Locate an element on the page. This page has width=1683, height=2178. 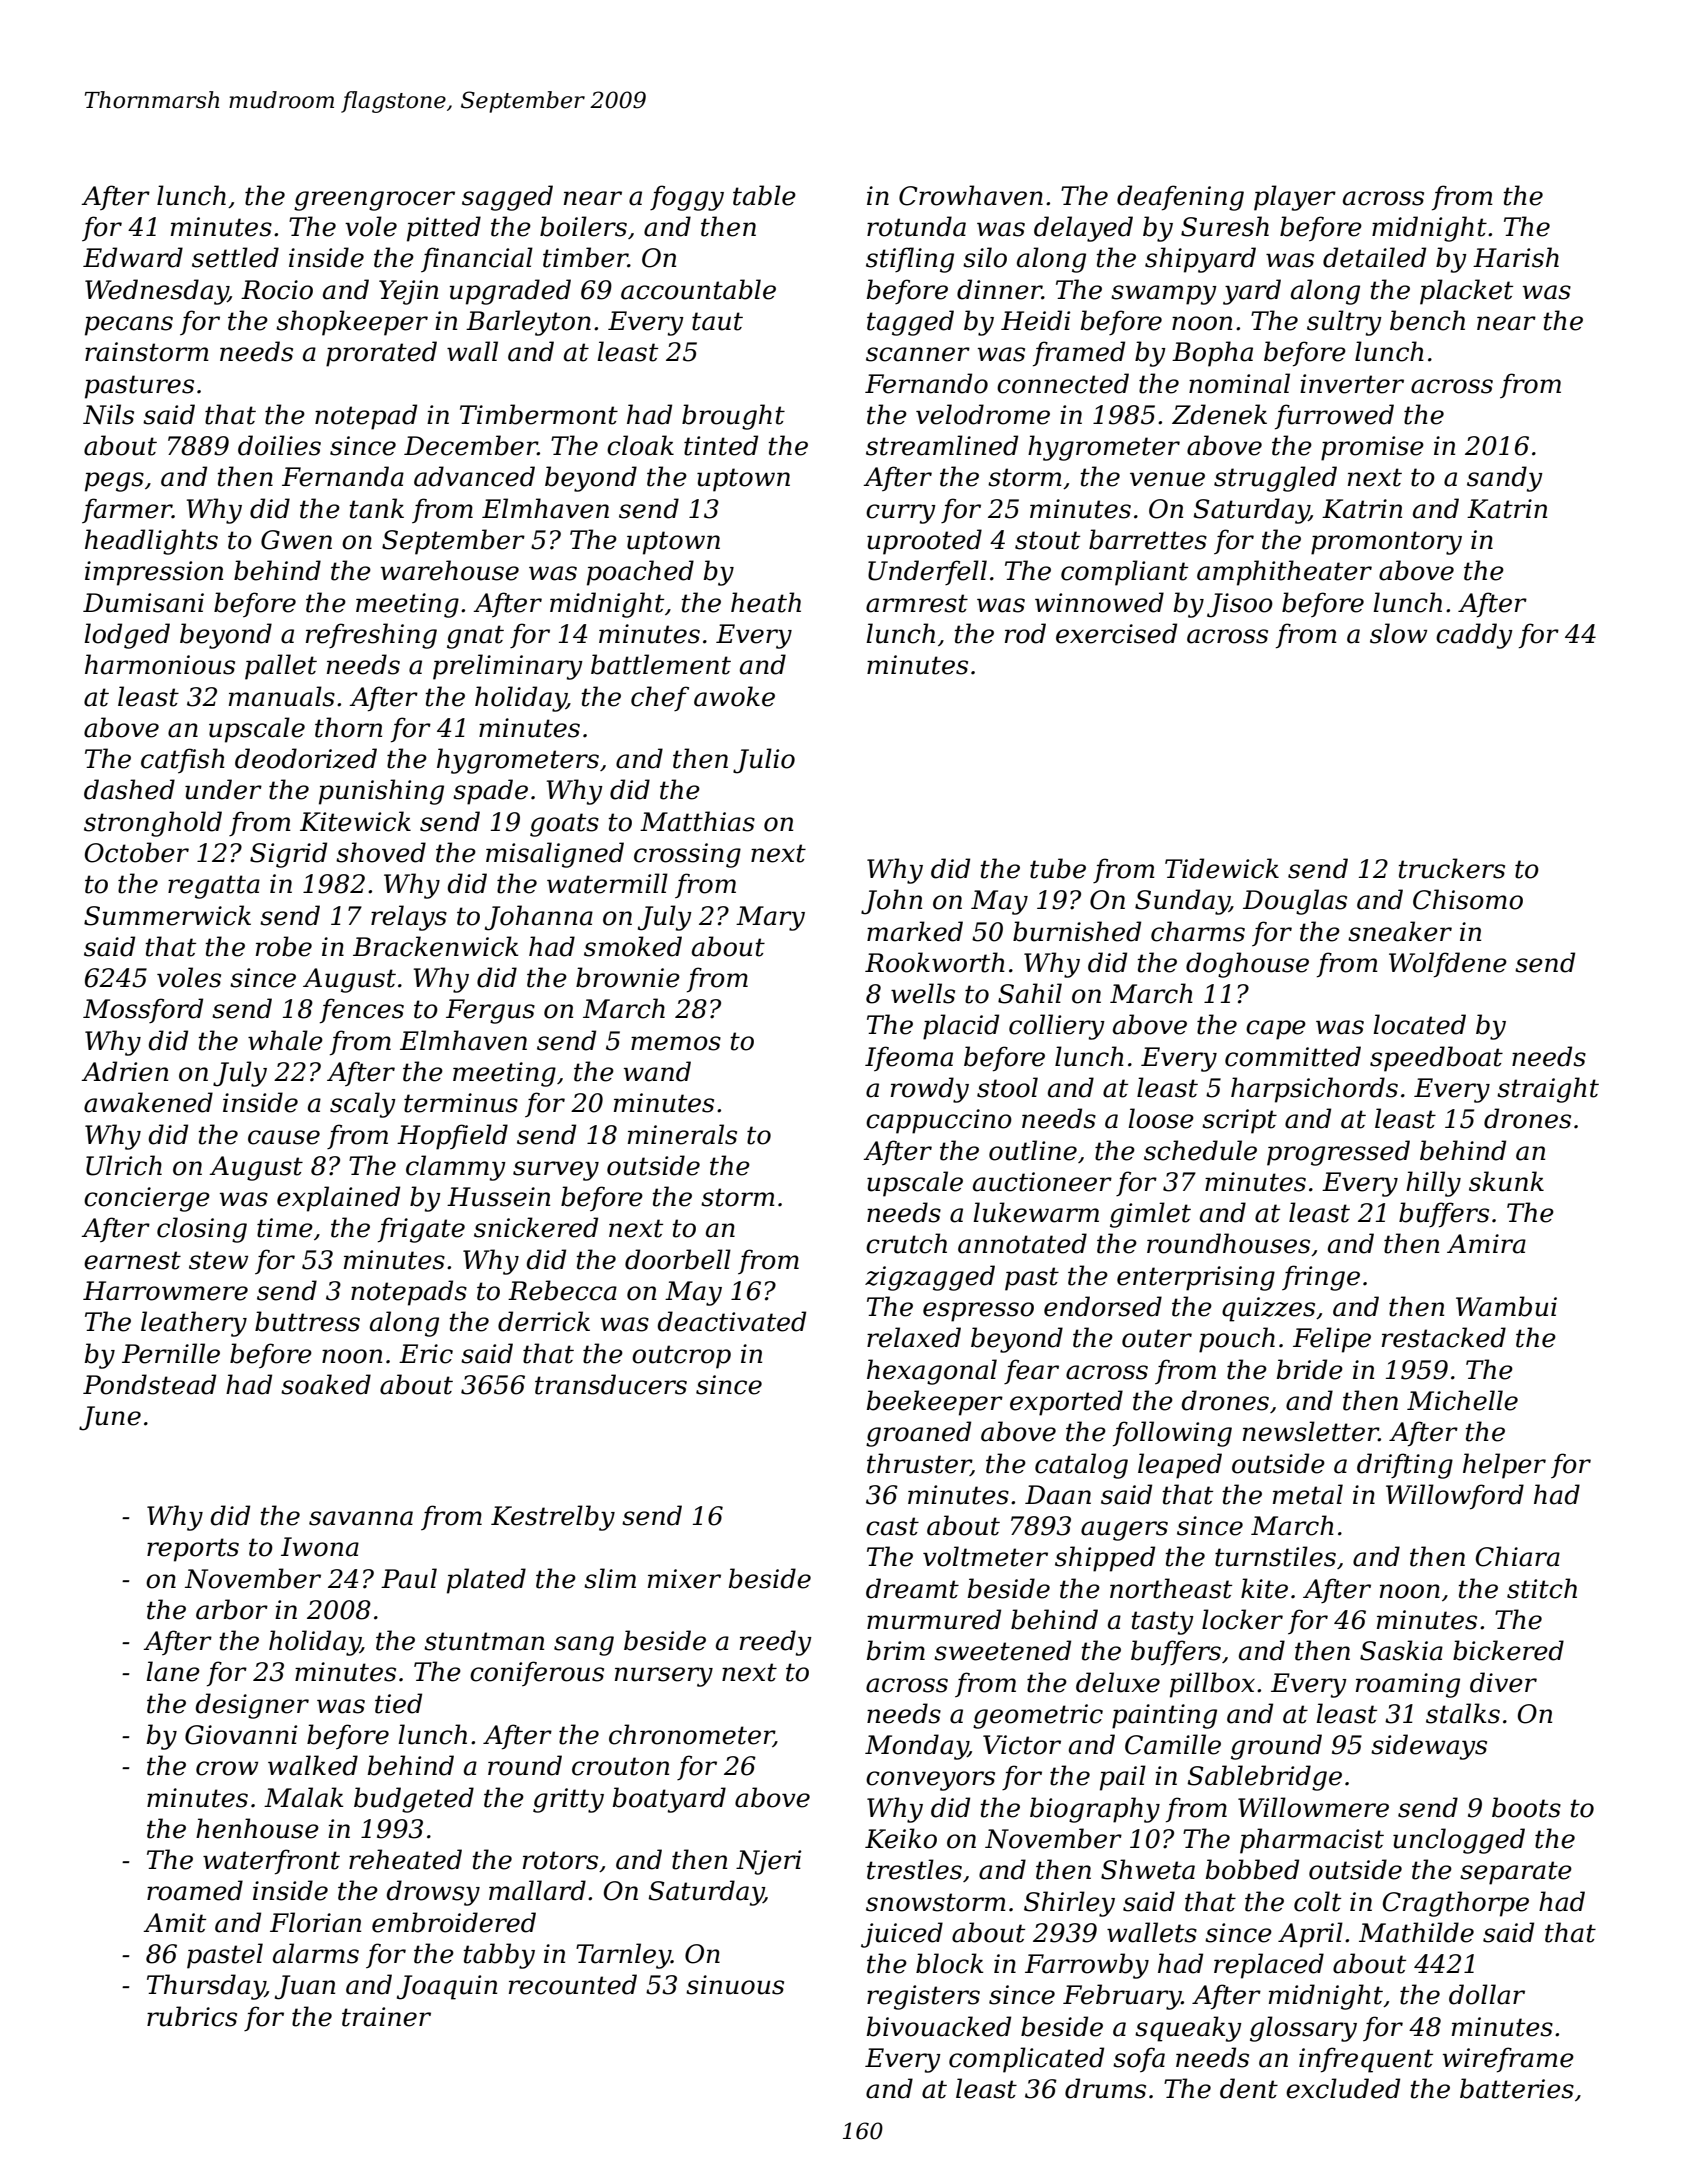
skunk is located at coordinates (1506, 1181).
